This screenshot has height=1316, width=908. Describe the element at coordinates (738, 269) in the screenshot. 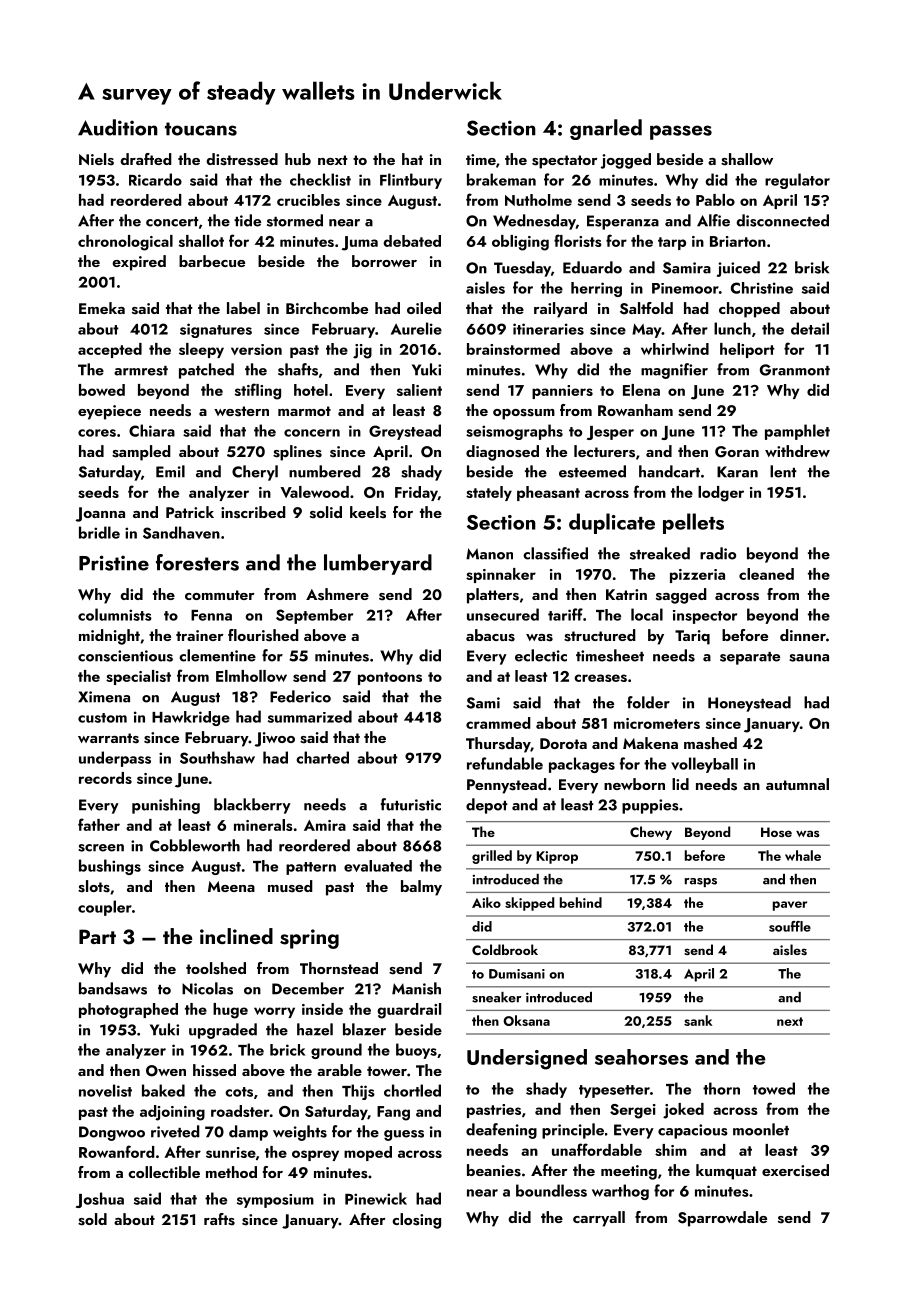

I see `juiced` at that location.
